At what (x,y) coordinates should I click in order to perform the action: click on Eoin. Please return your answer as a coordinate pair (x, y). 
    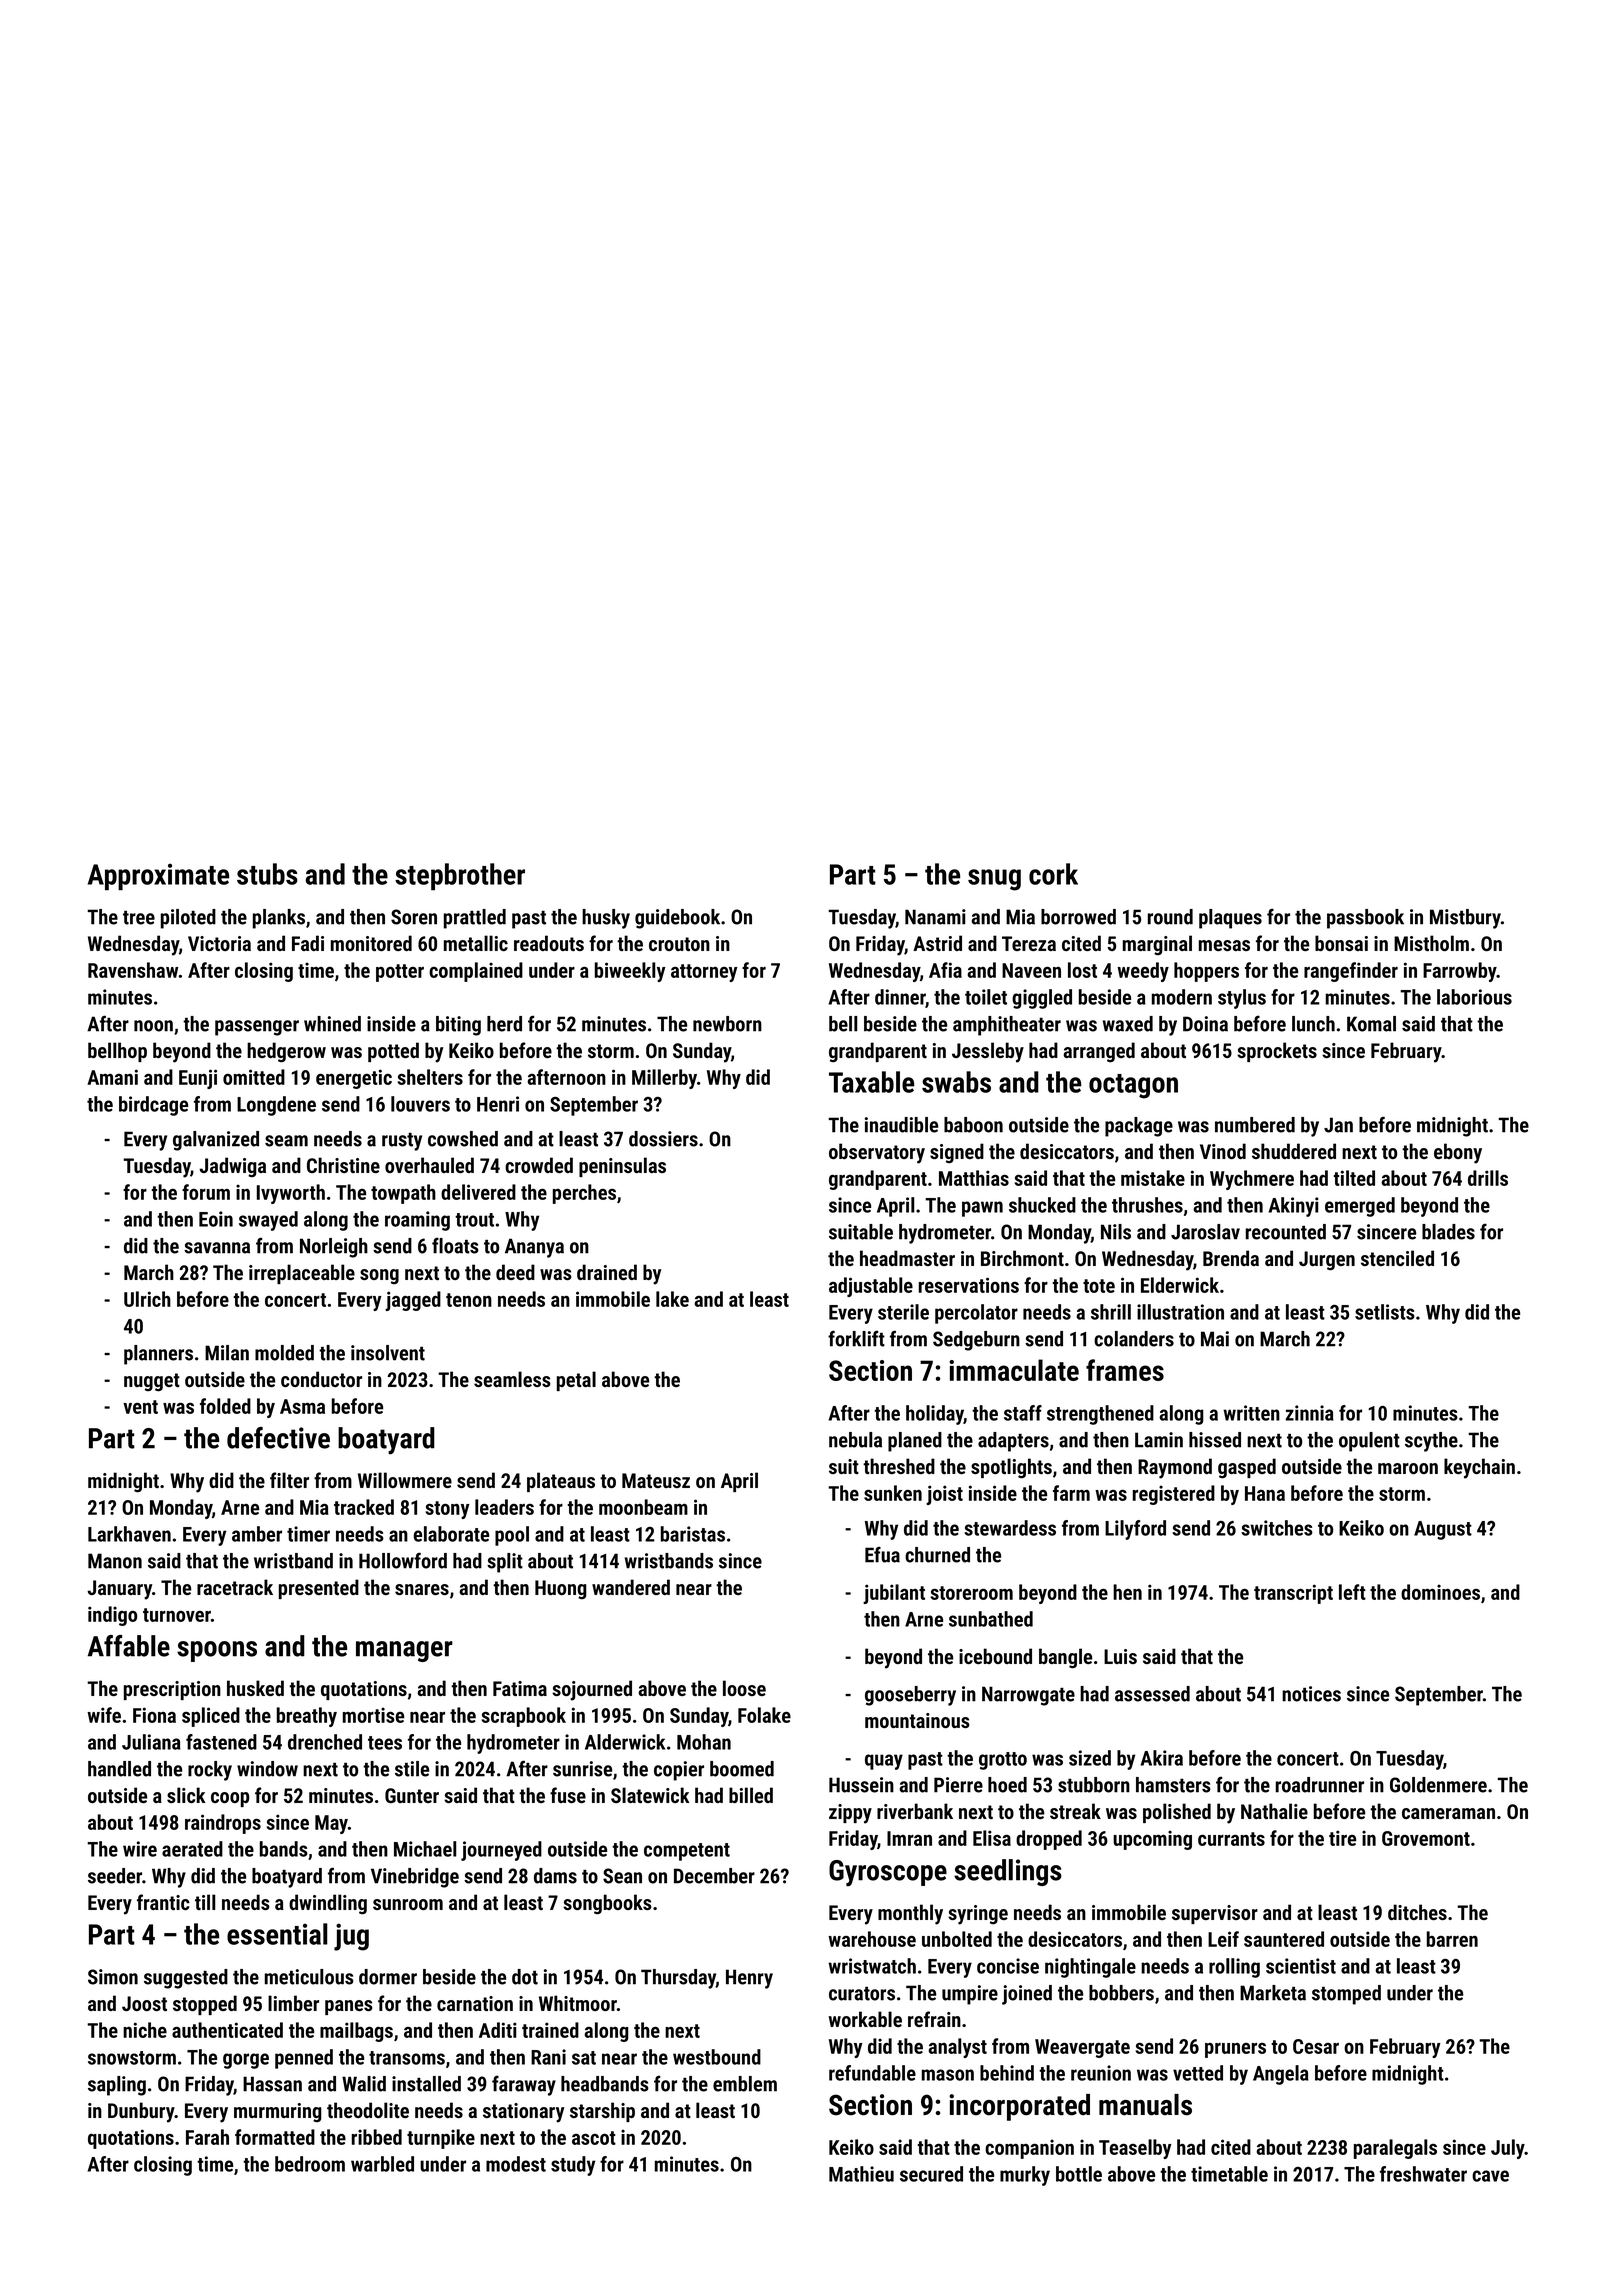
    Looking at the image, I should click on (216, 1219).
